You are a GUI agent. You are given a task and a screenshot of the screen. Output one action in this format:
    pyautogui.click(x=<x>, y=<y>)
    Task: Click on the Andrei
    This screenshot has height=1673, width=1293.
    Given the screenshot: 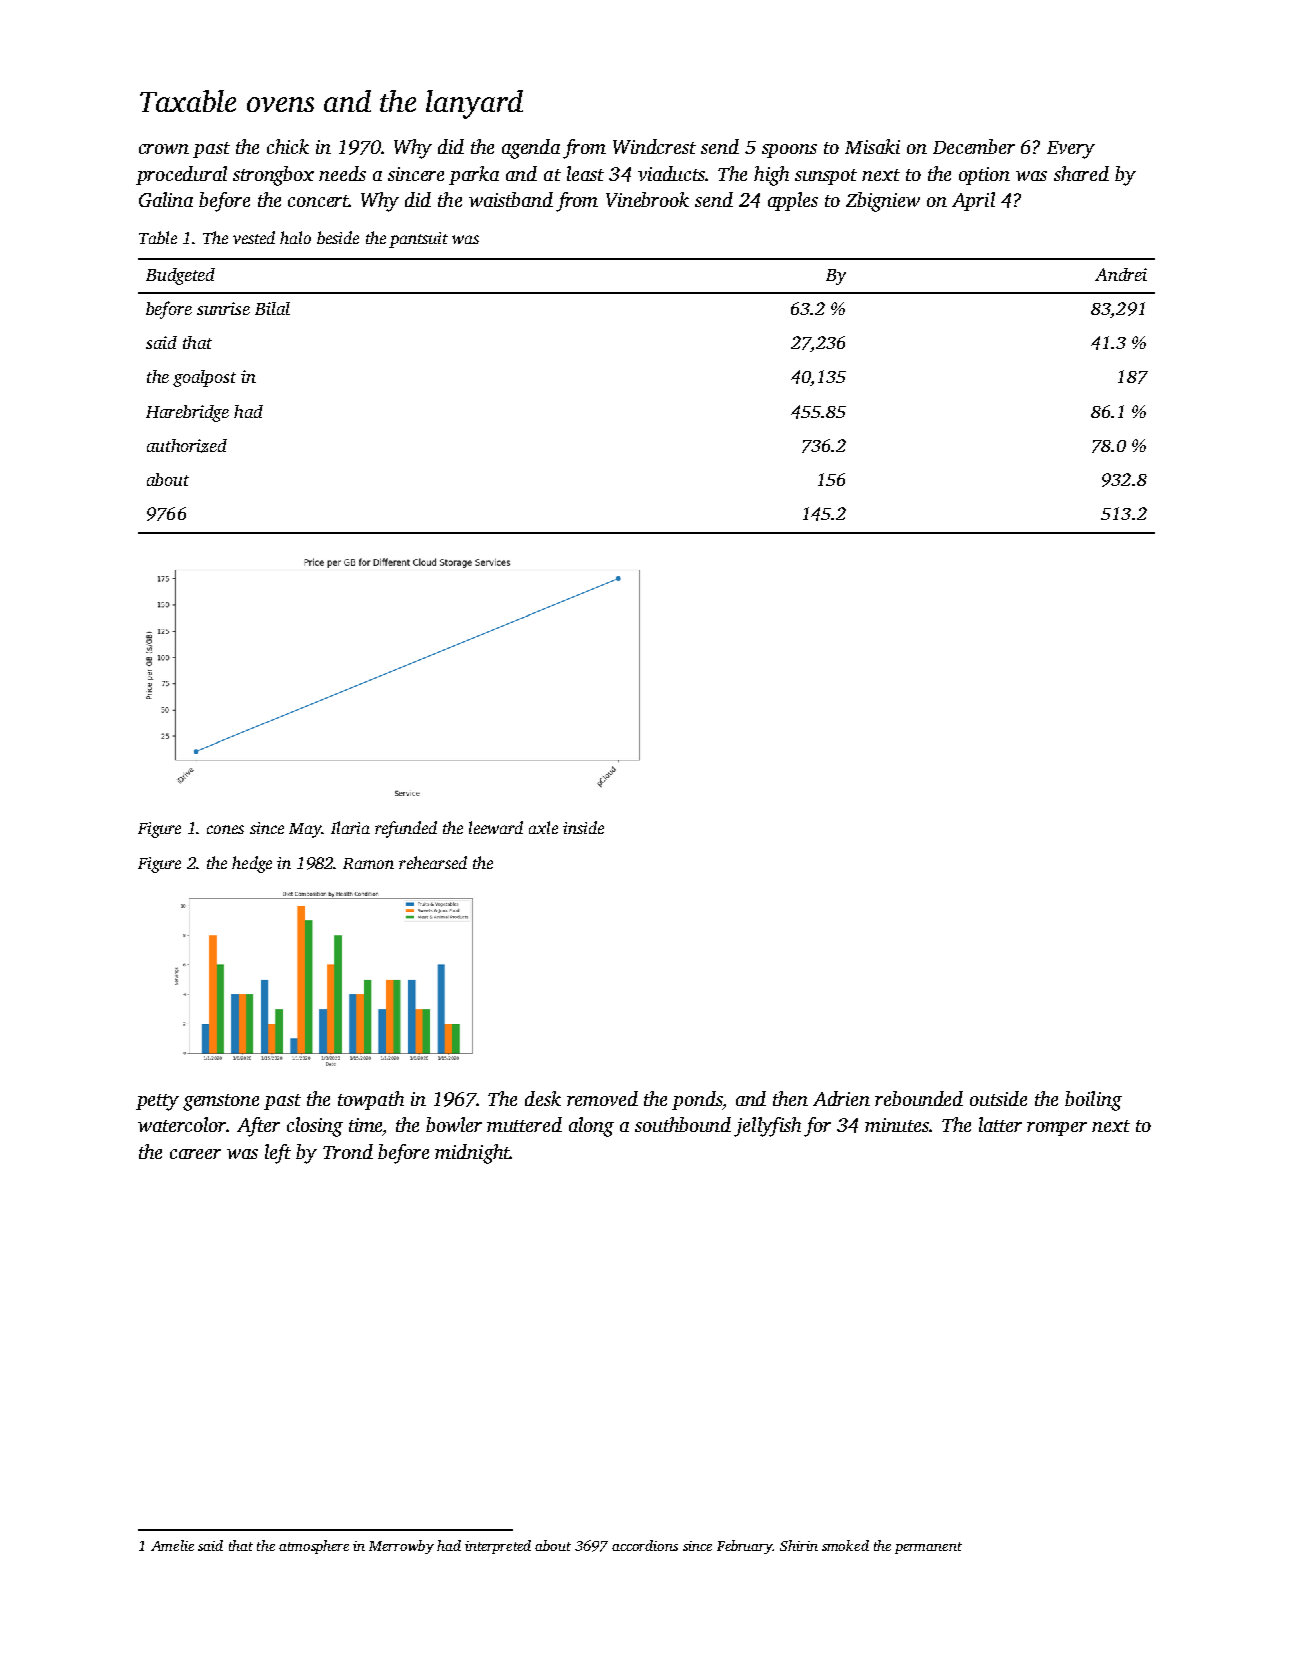 What is the action you would take?
    pyautogui.click(x=1121, y=274)
